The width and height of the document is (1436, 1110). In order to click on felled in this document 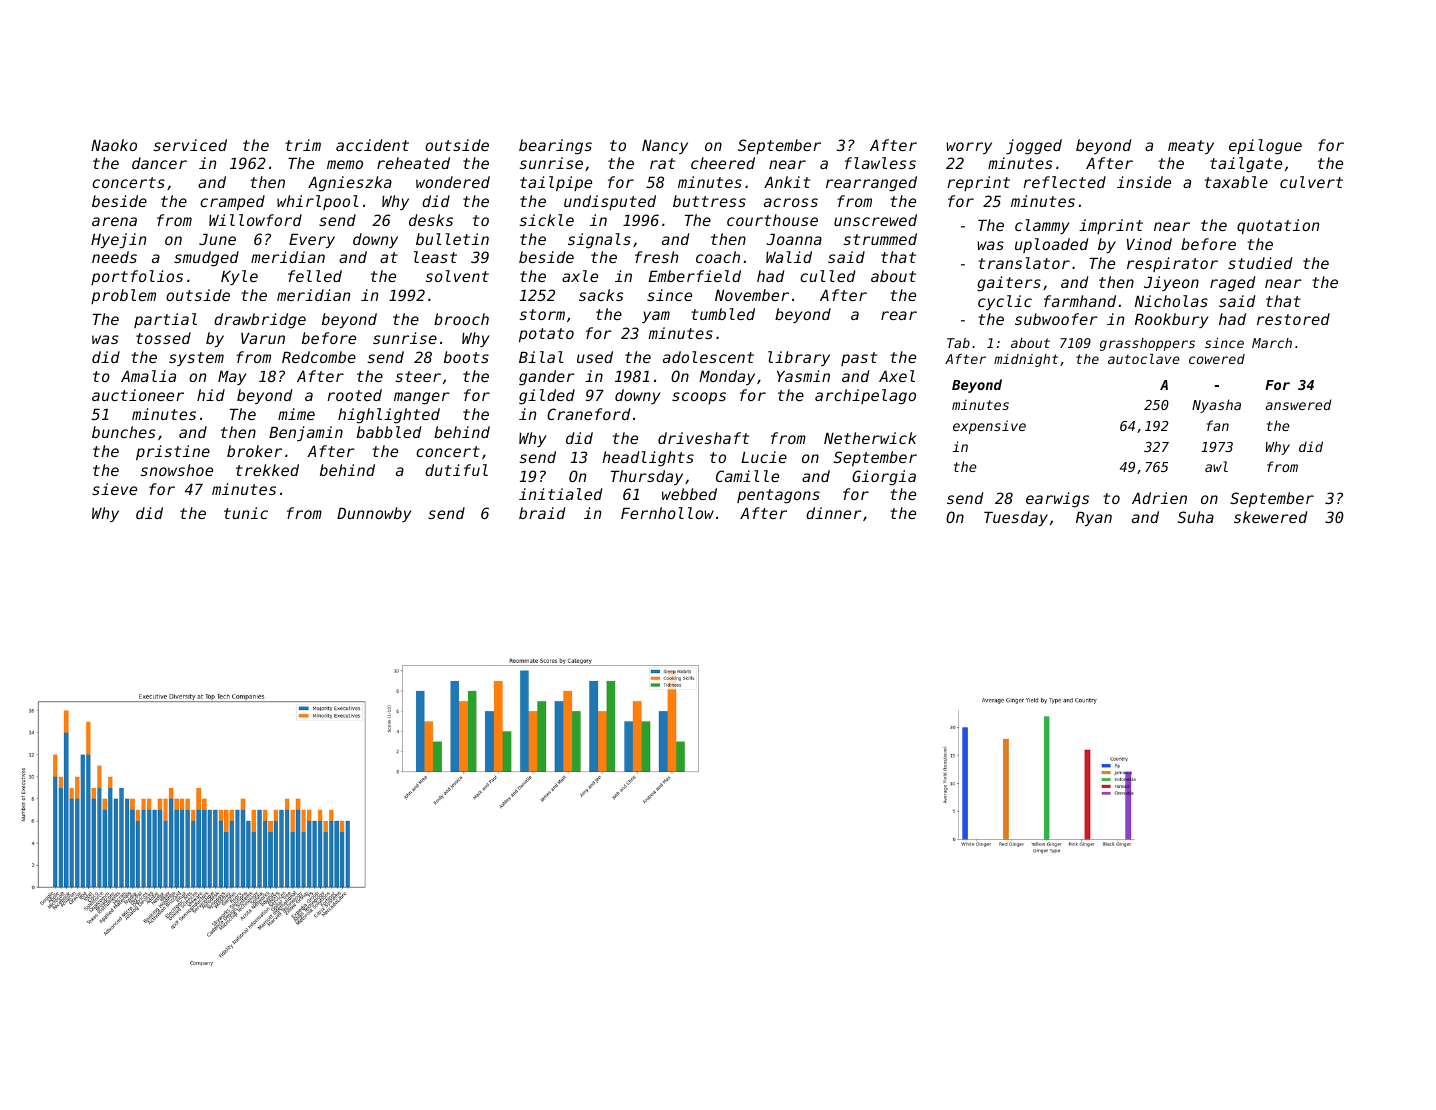, I will do `click(315, 276)`.
